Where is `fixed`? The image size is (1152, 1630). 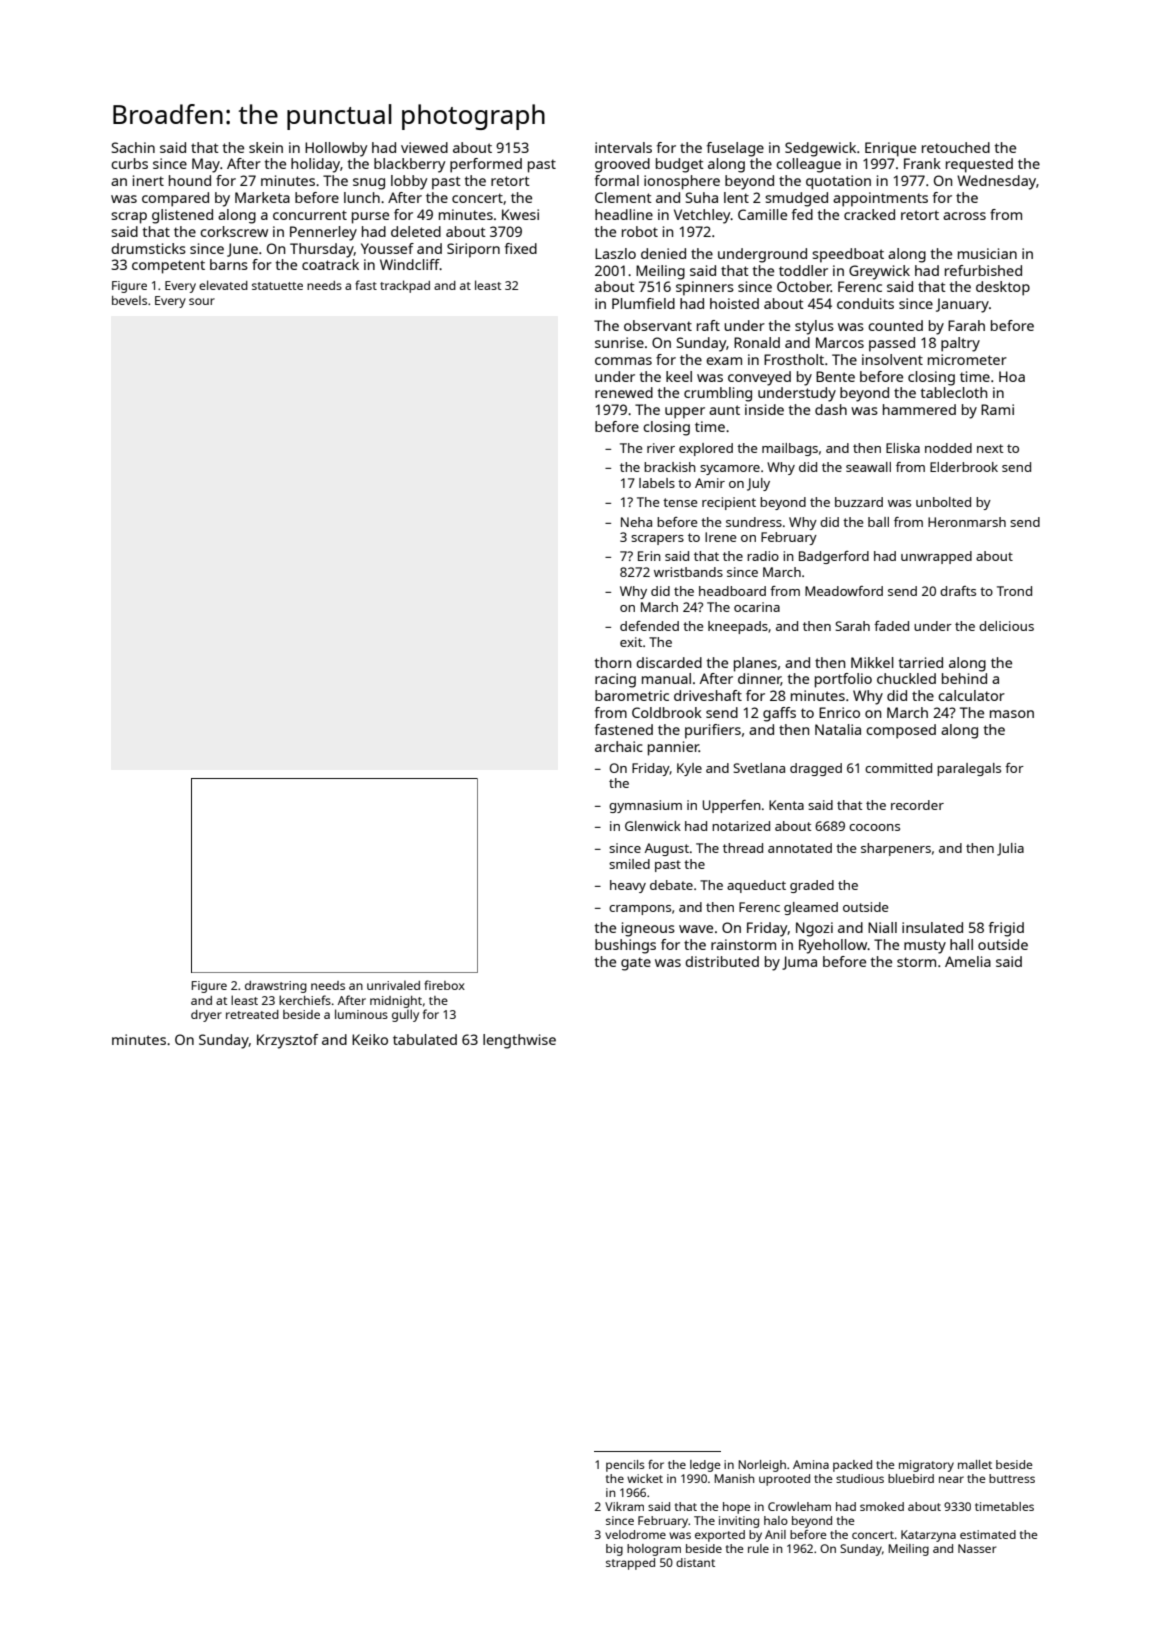
fixed is located at coordinates (521, 248).
